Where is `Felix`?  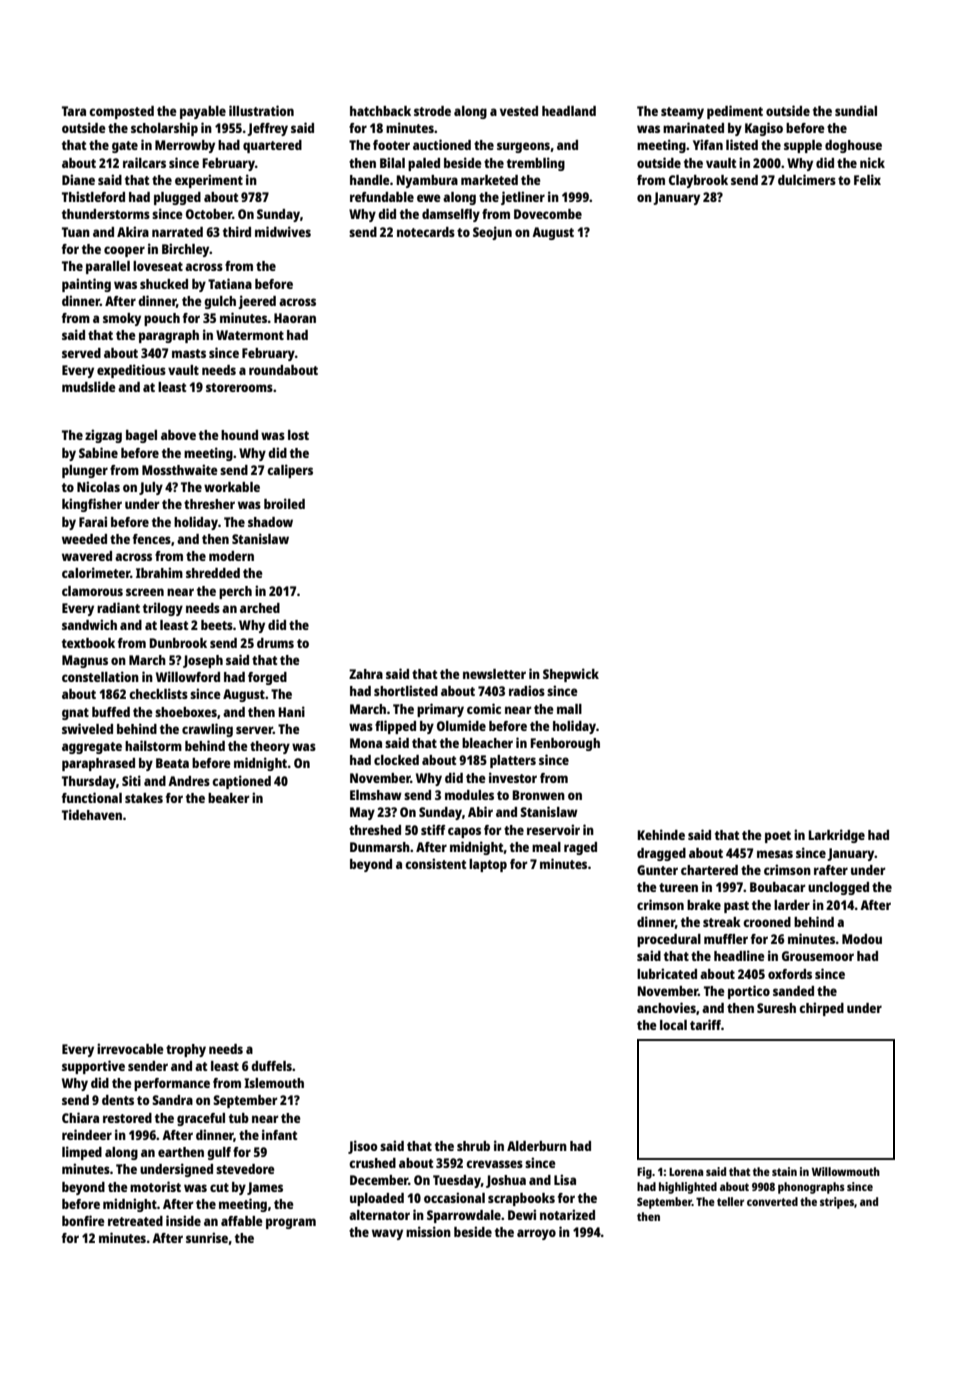
Felix is located at coordinates (867, 179).
